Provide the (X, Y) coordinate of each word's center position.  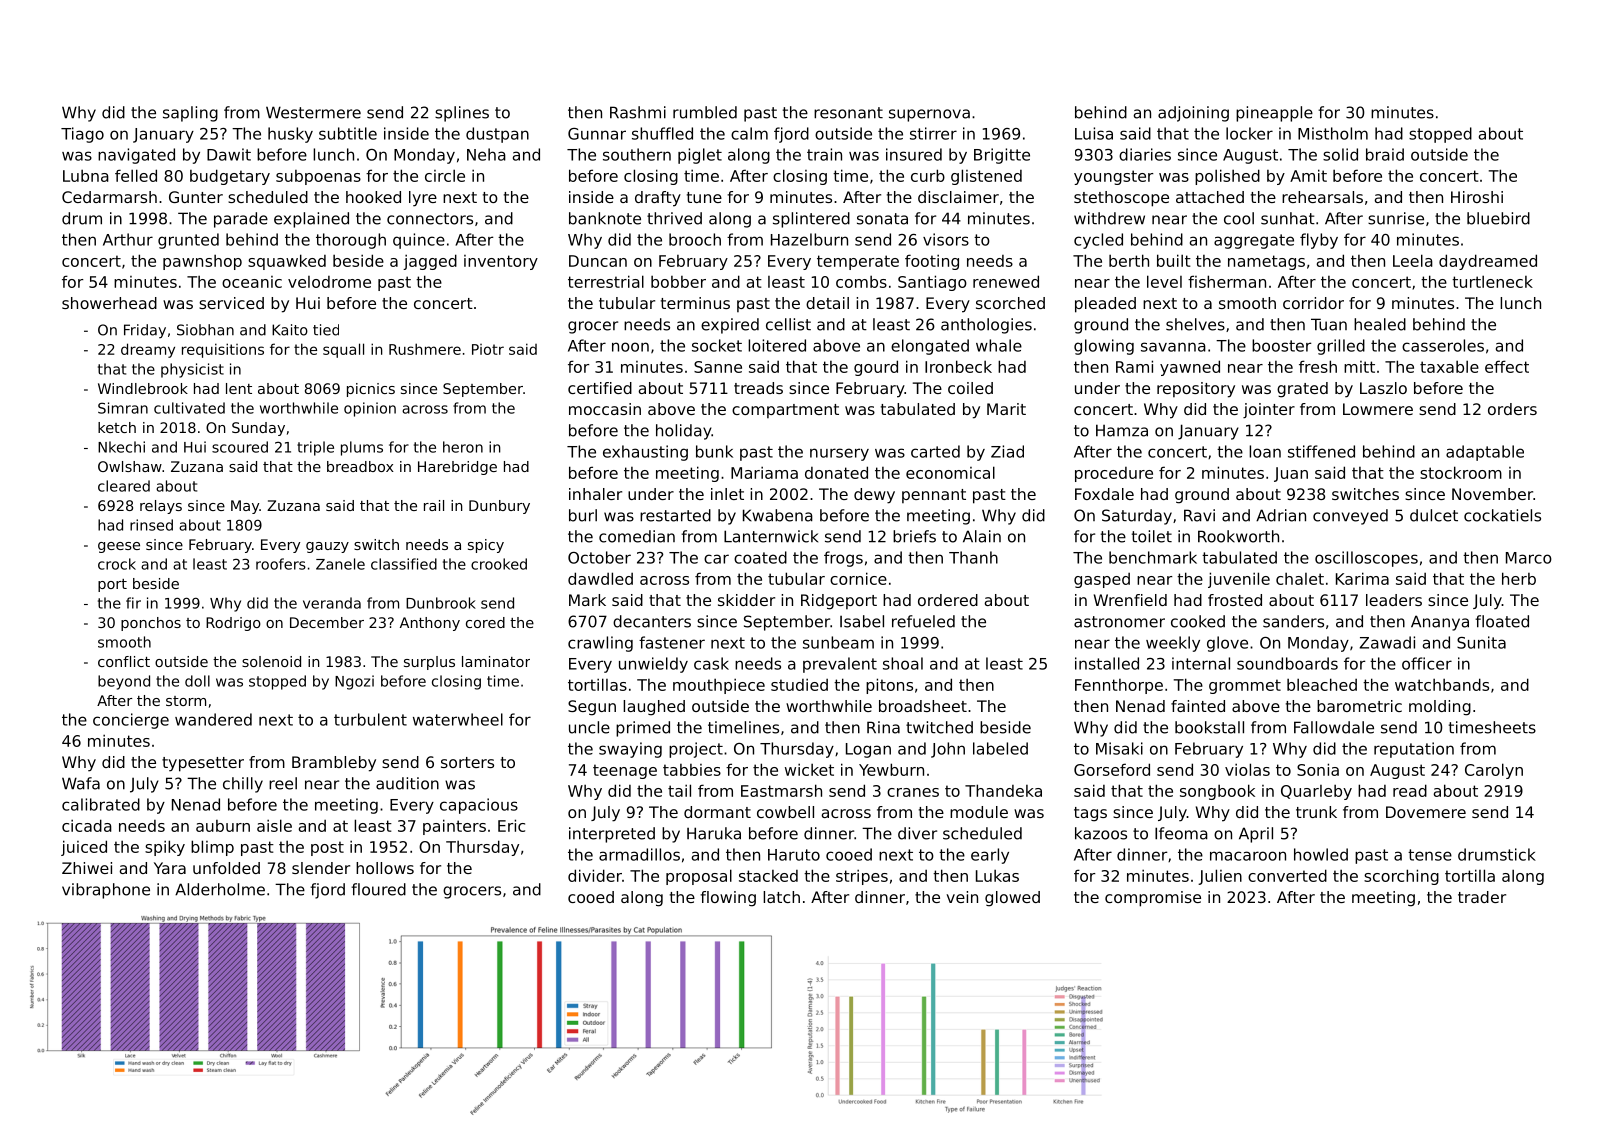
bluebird (1498, 218)
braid (1385, 154)
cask (711, 663)
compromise (1153, 899)
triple (315, 448)
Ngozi (354, 682)
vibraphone (106, 891)
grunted (188, 241)
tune (704, 197)
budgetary (230, 177)
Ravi (1199, 515)
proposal (699, 877)
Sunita (1481, 642)
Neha (486, 154)
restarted (675, 515)
